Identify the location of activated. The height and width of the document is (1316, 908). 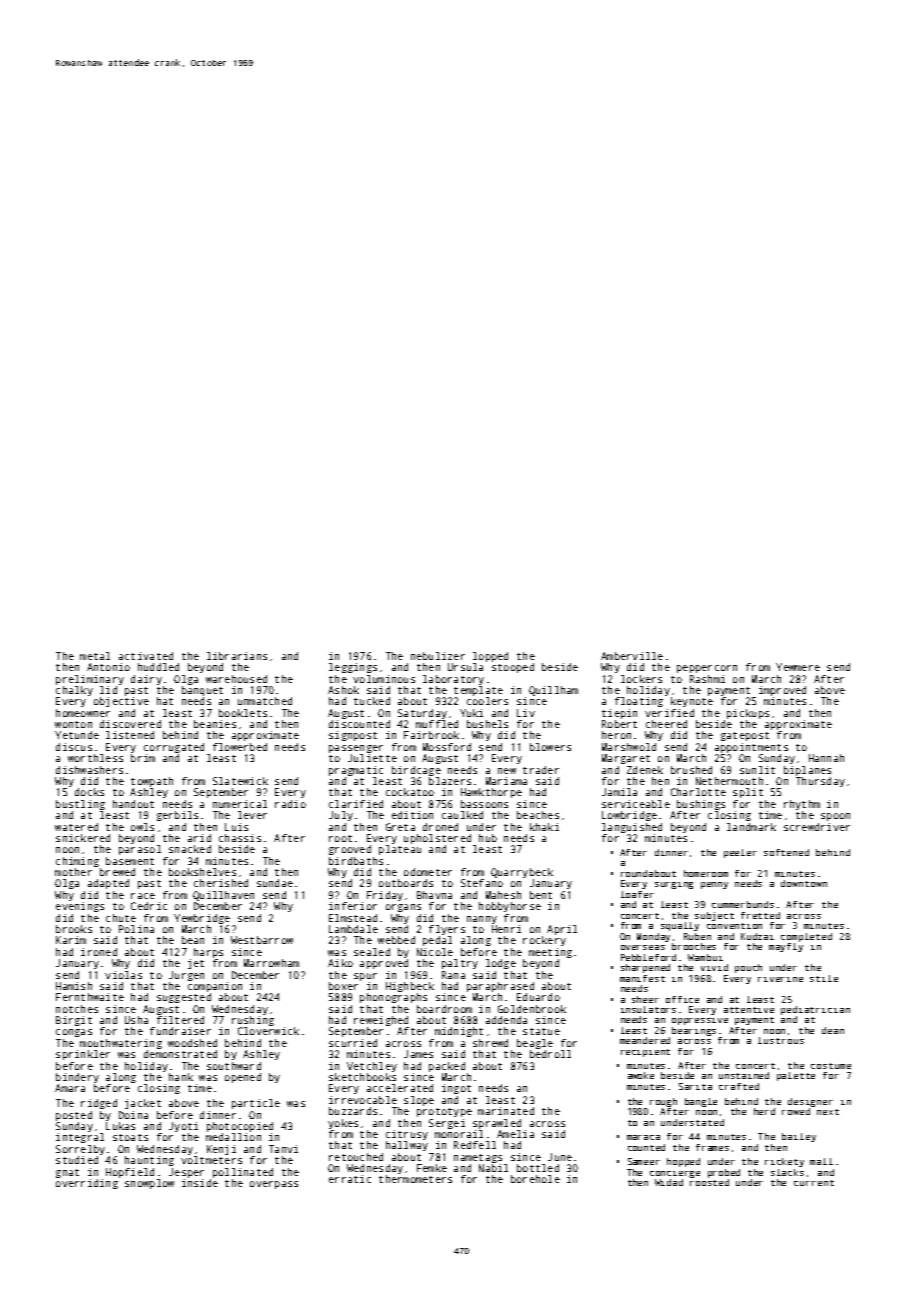
(146, 656).
